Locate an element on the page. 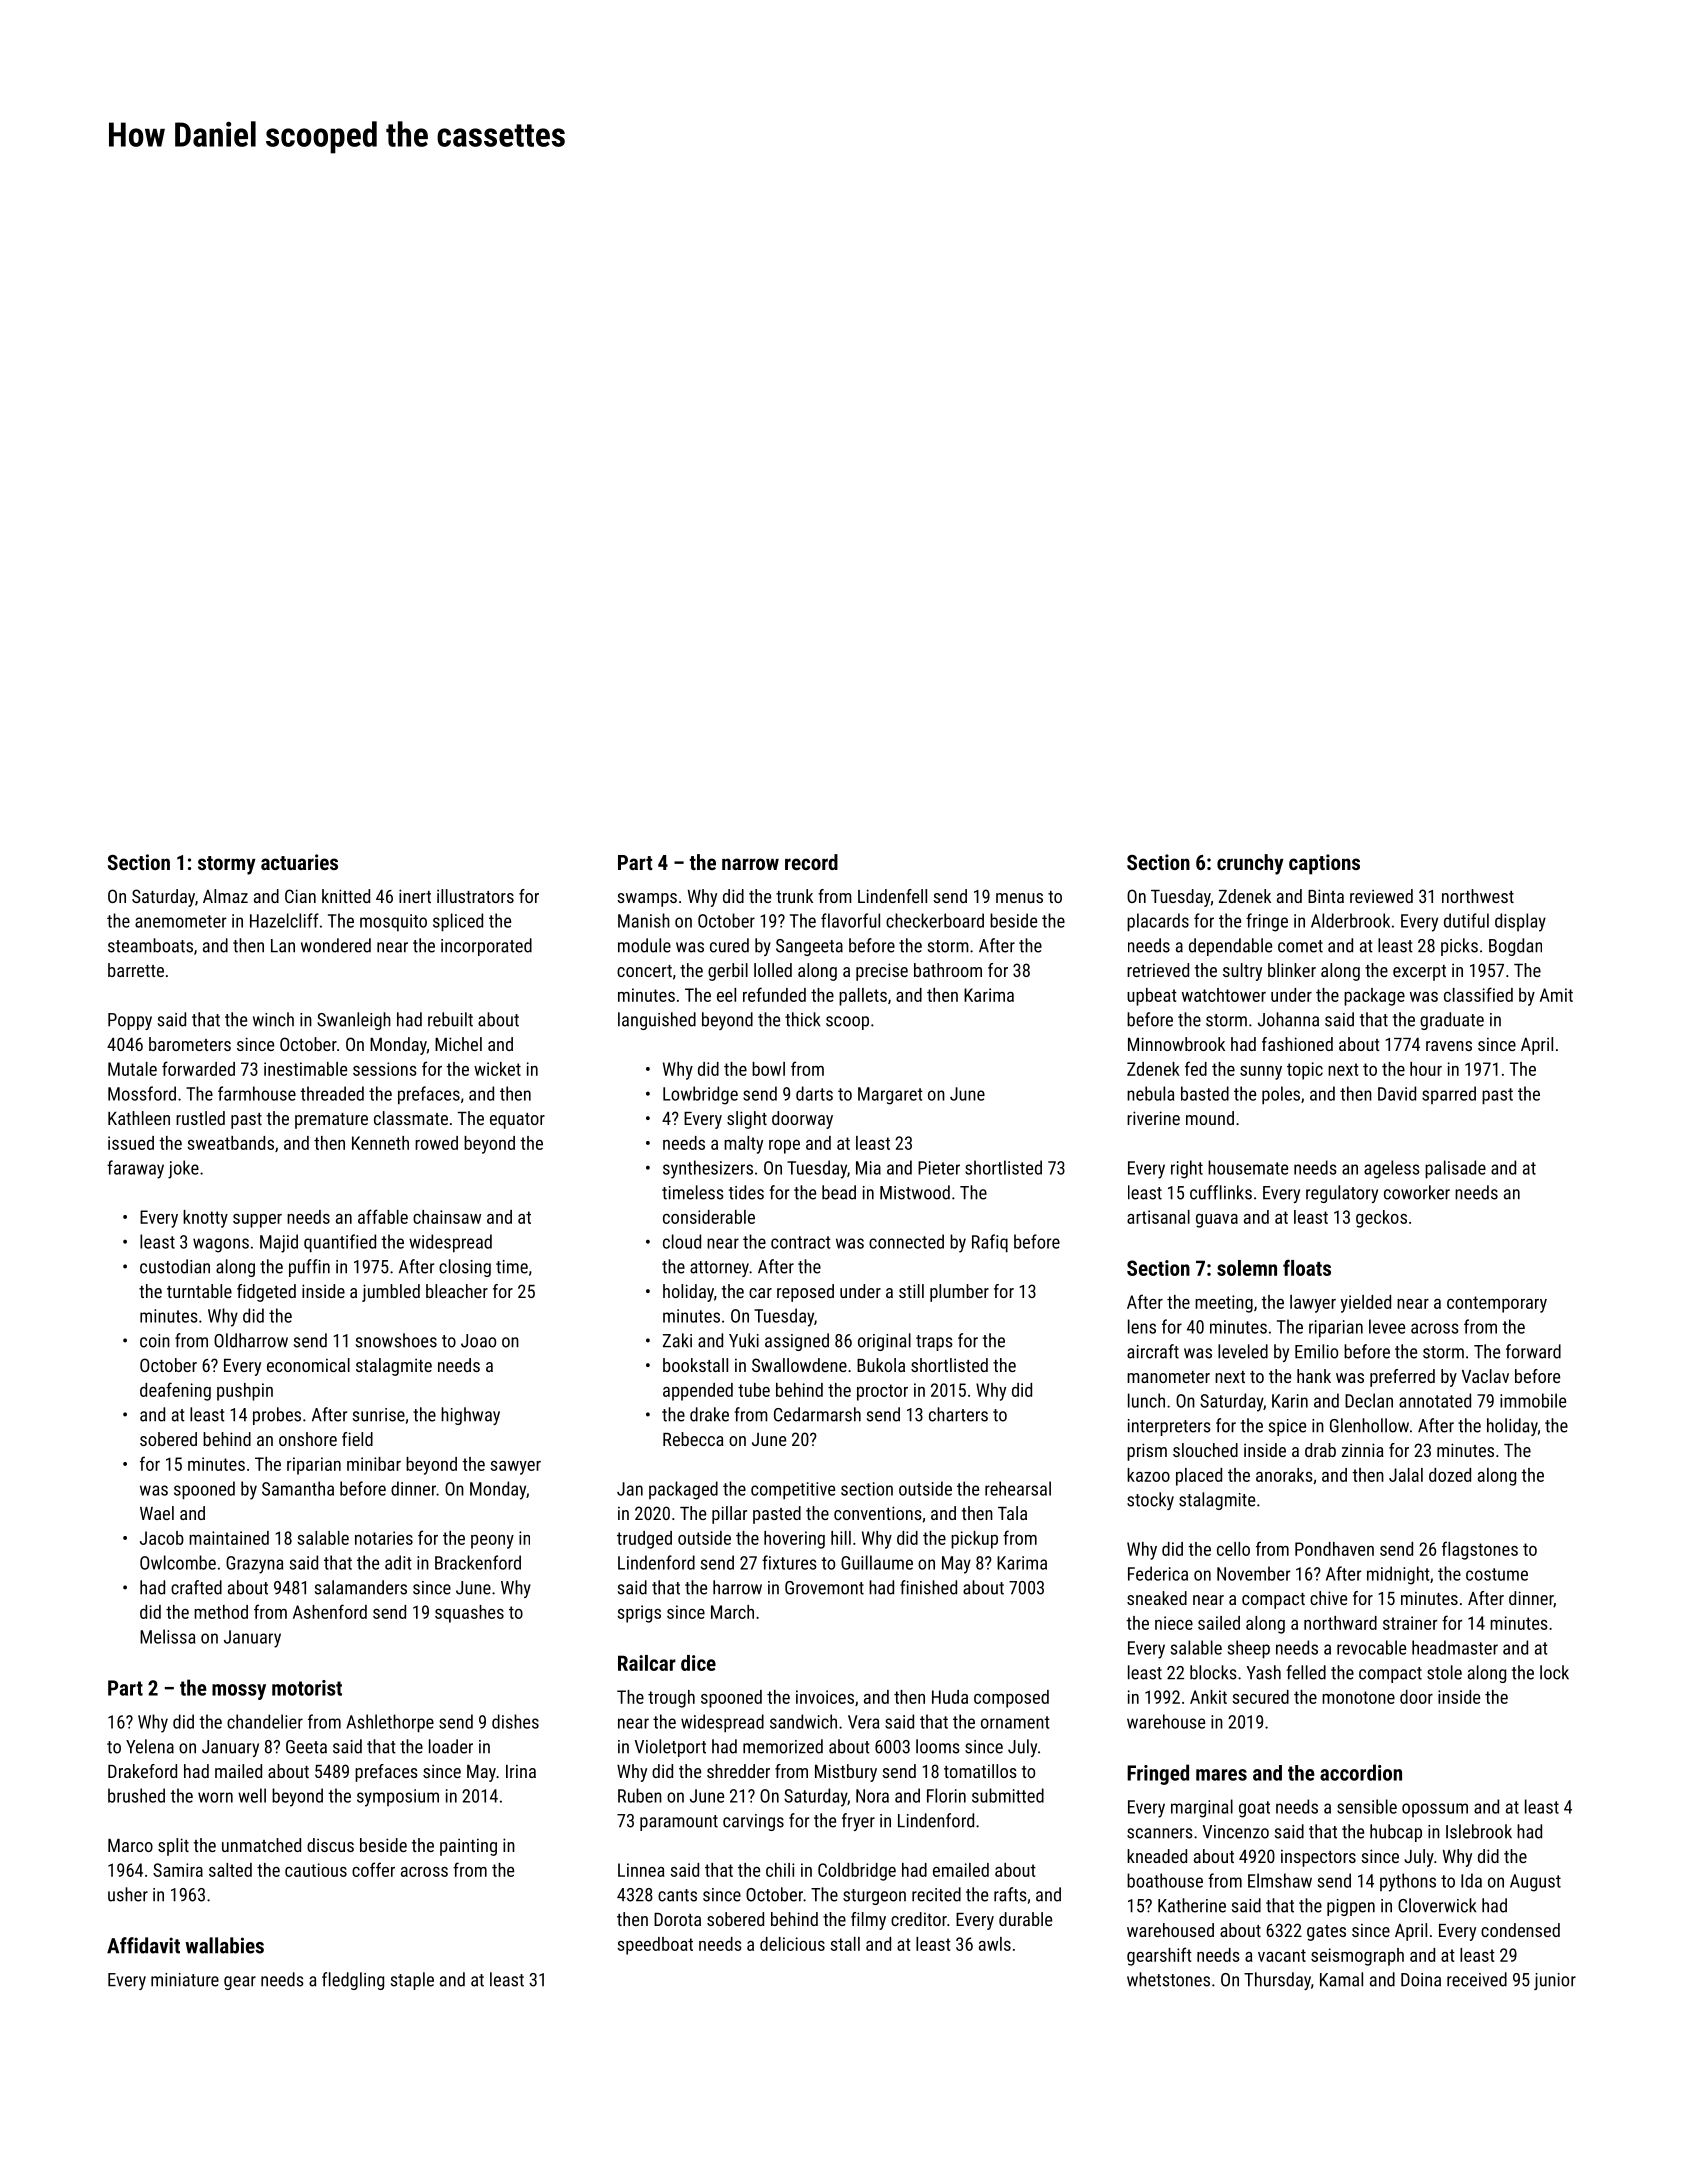  Minnowbrook is located at coordinates (1176, 1044).
